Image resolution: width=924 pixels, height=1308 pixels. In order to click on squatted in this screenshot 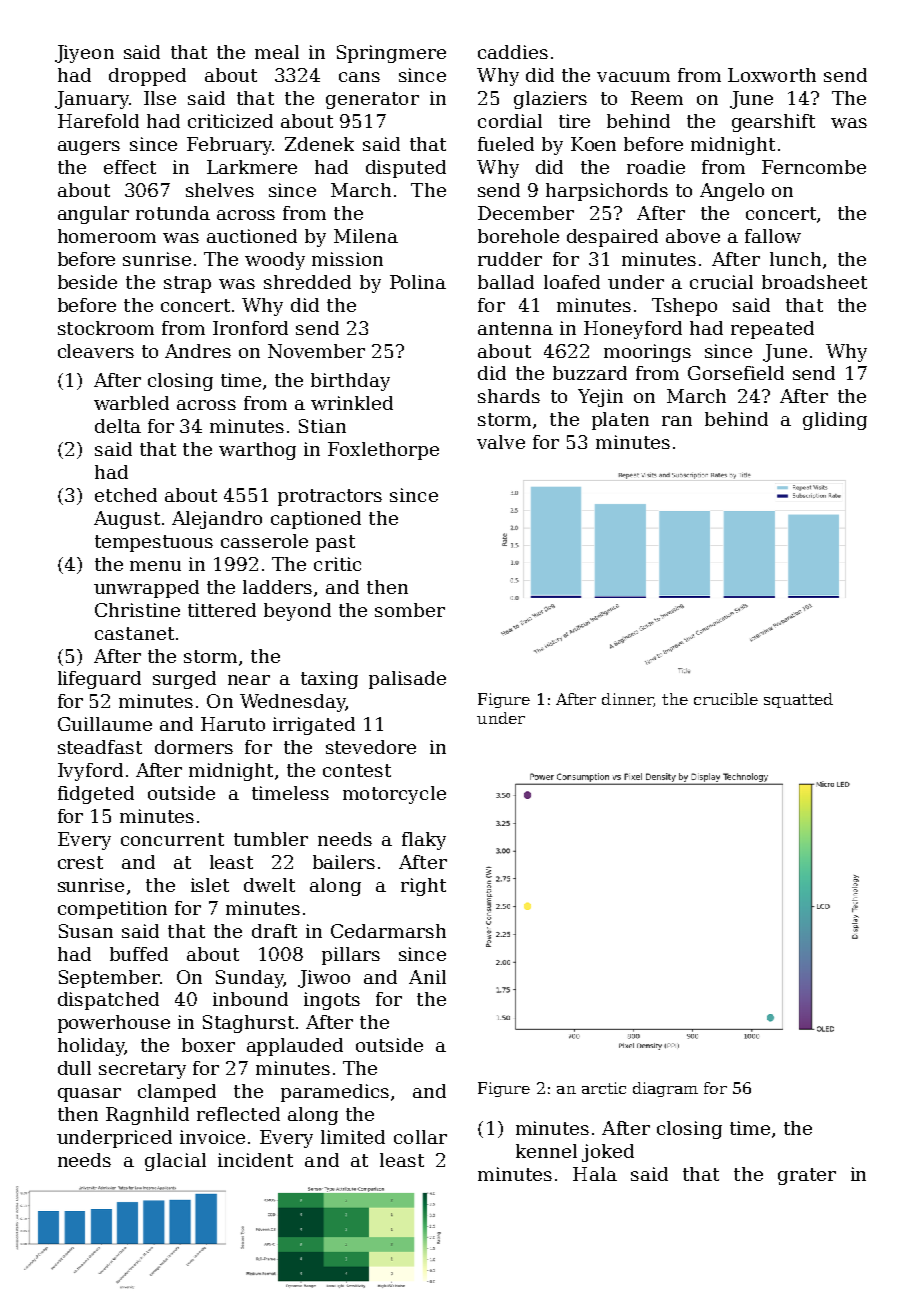, I will do `click(798, 700)`.
